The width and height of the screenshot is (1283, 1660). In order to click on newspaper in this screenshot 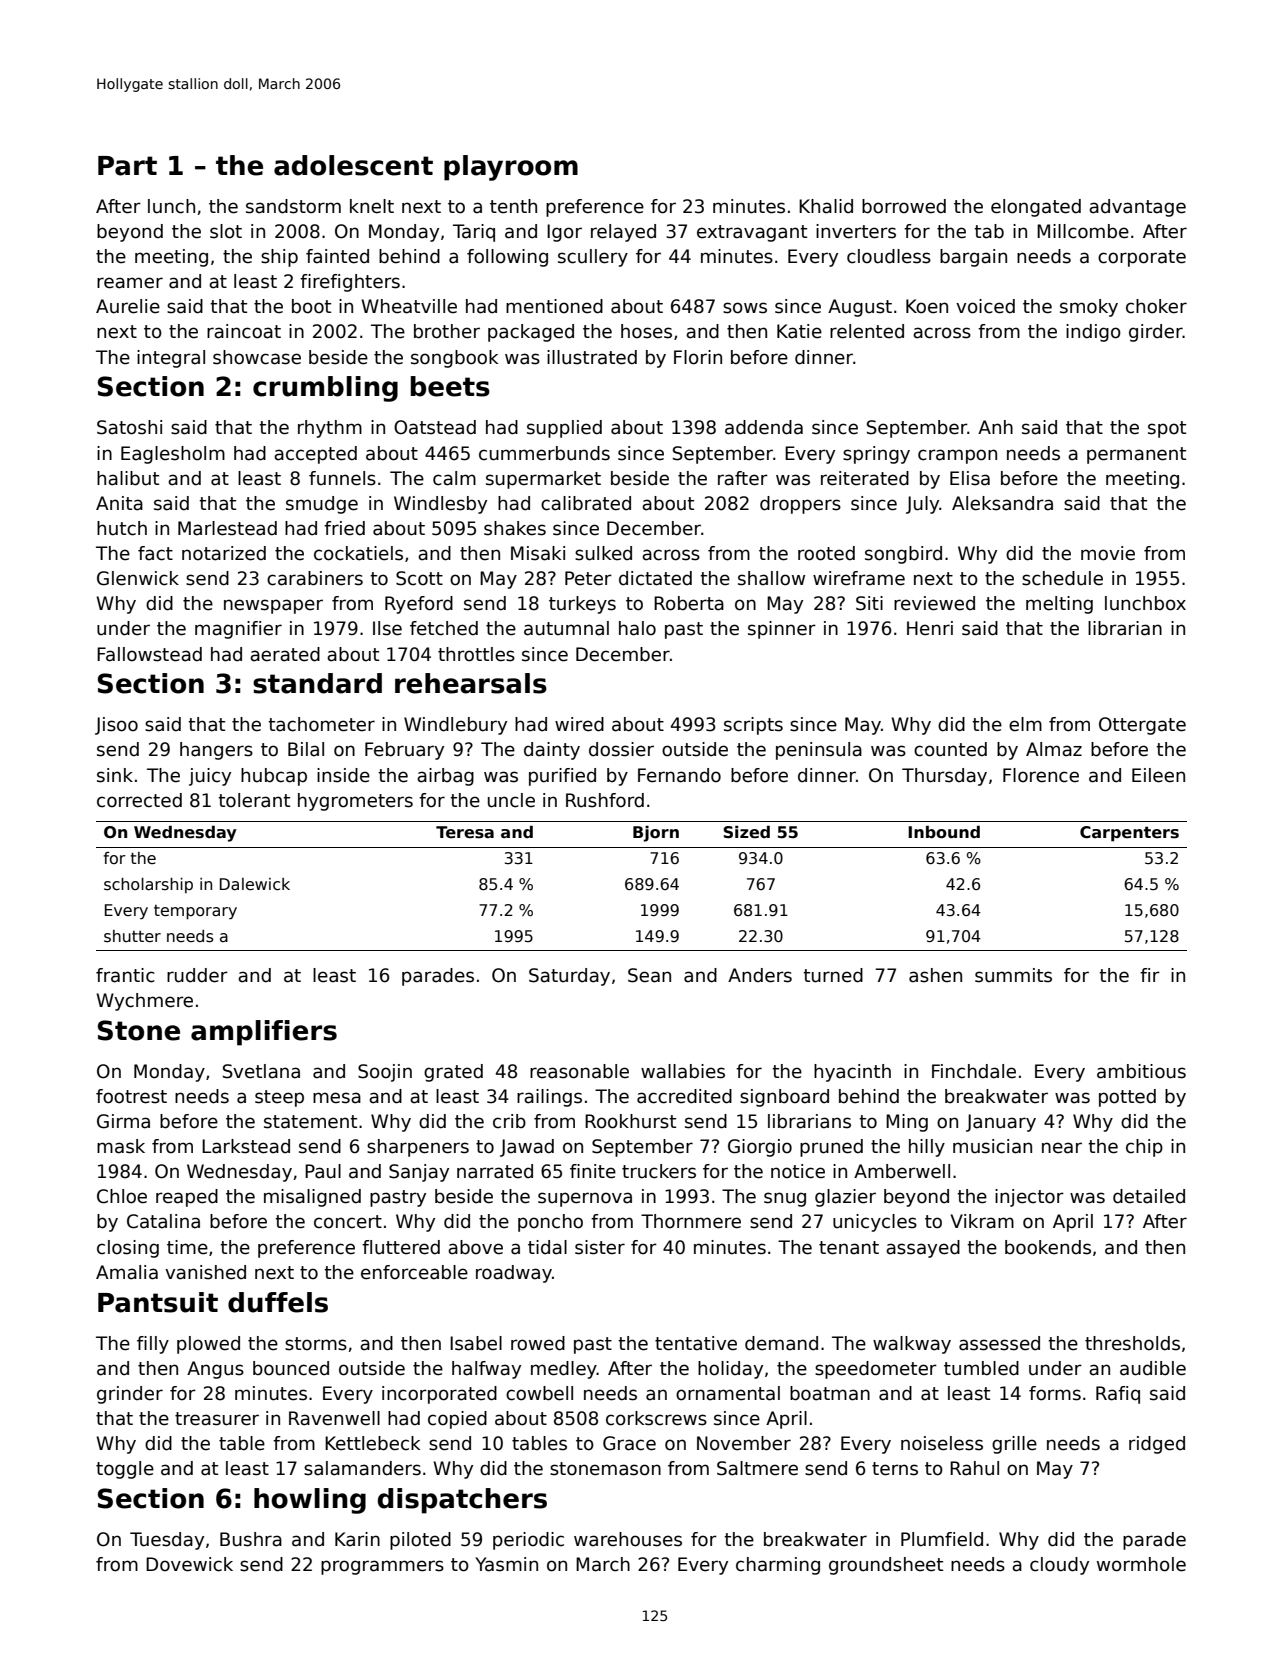, I will do `click(273, 606)`.
